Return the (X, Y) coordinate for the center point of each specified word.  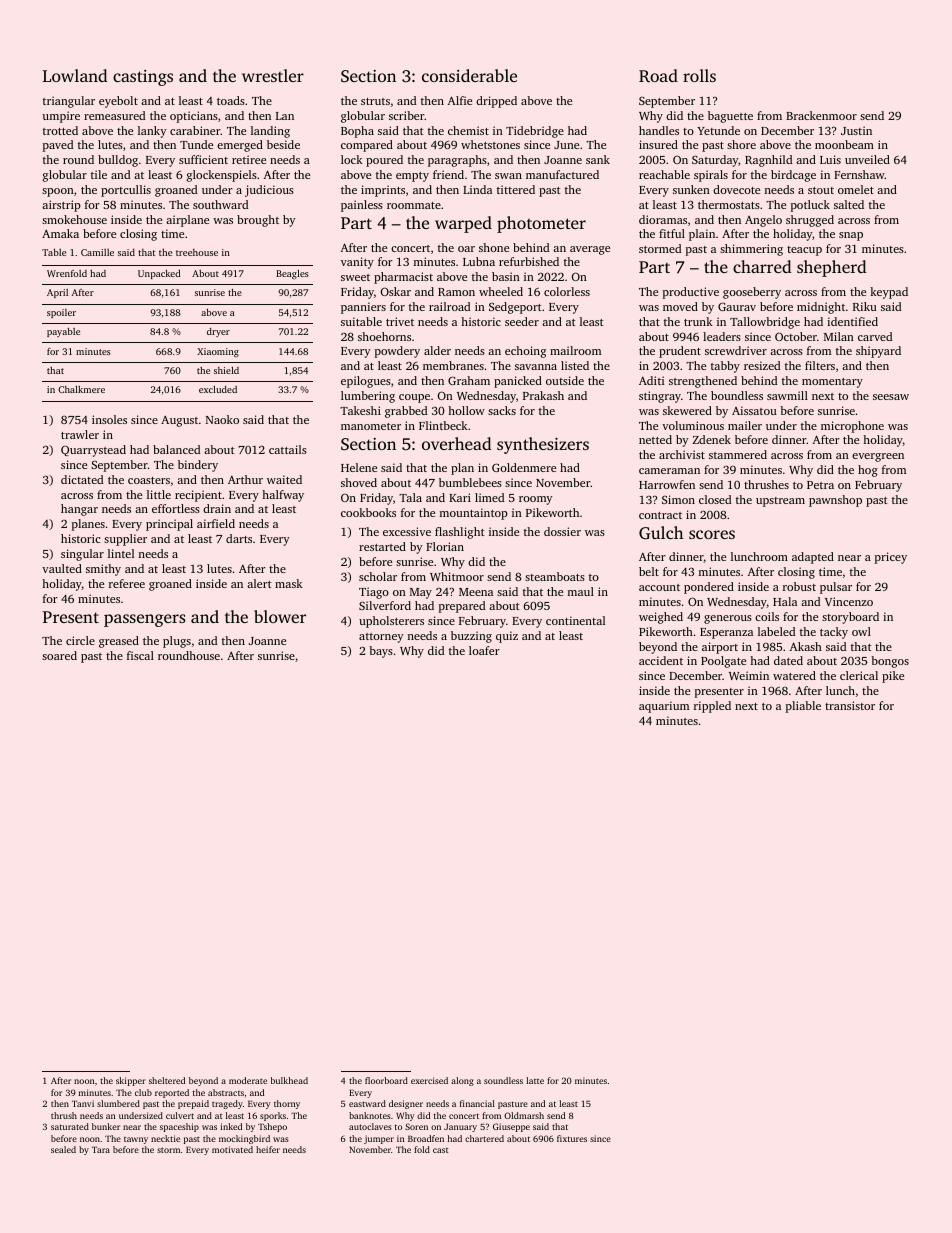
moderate (248, 1080)
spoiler (61, 313)
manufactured (562, 174)
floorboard (386, 1080)
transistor (850, 705)
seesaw (891, 397)
